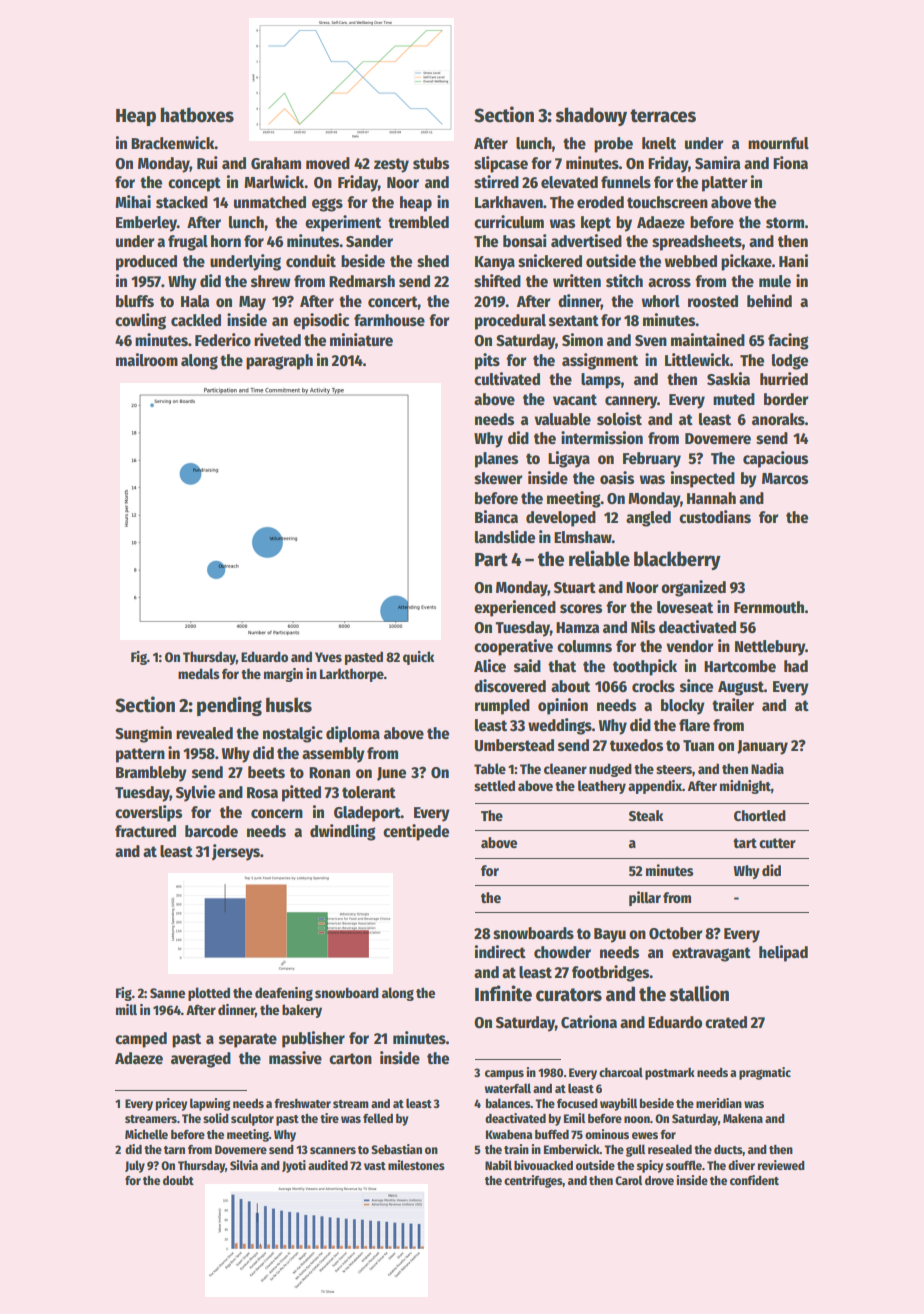 This screenshot has width=924, height=1314. I want to click on paragraph, so click(279, 362).
